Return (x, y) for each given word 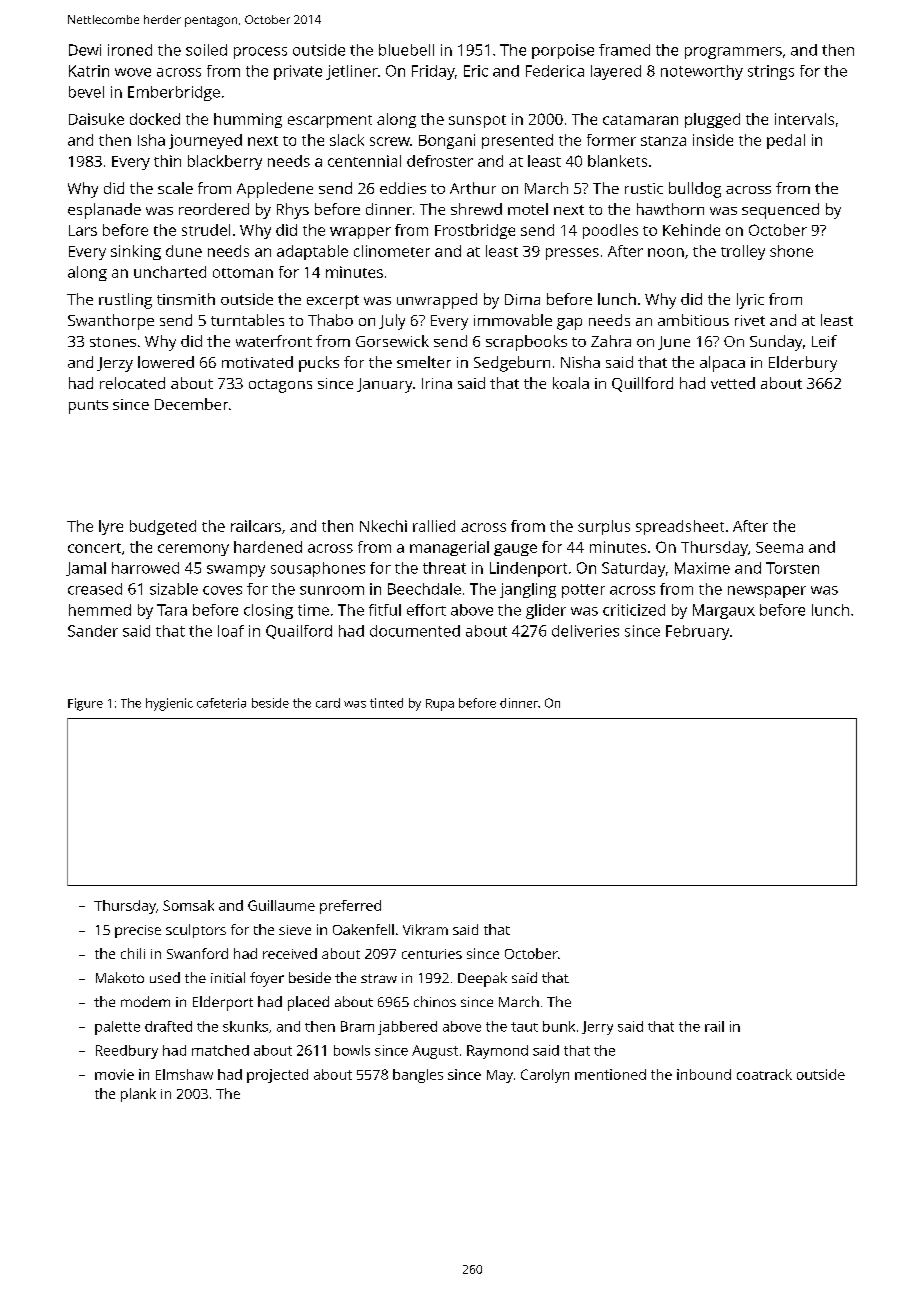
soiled (206, 50)
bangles (418, 1076)
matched (220, 1050)
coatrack (764, 1074)
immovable (513, 320)
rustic (644, 188)
